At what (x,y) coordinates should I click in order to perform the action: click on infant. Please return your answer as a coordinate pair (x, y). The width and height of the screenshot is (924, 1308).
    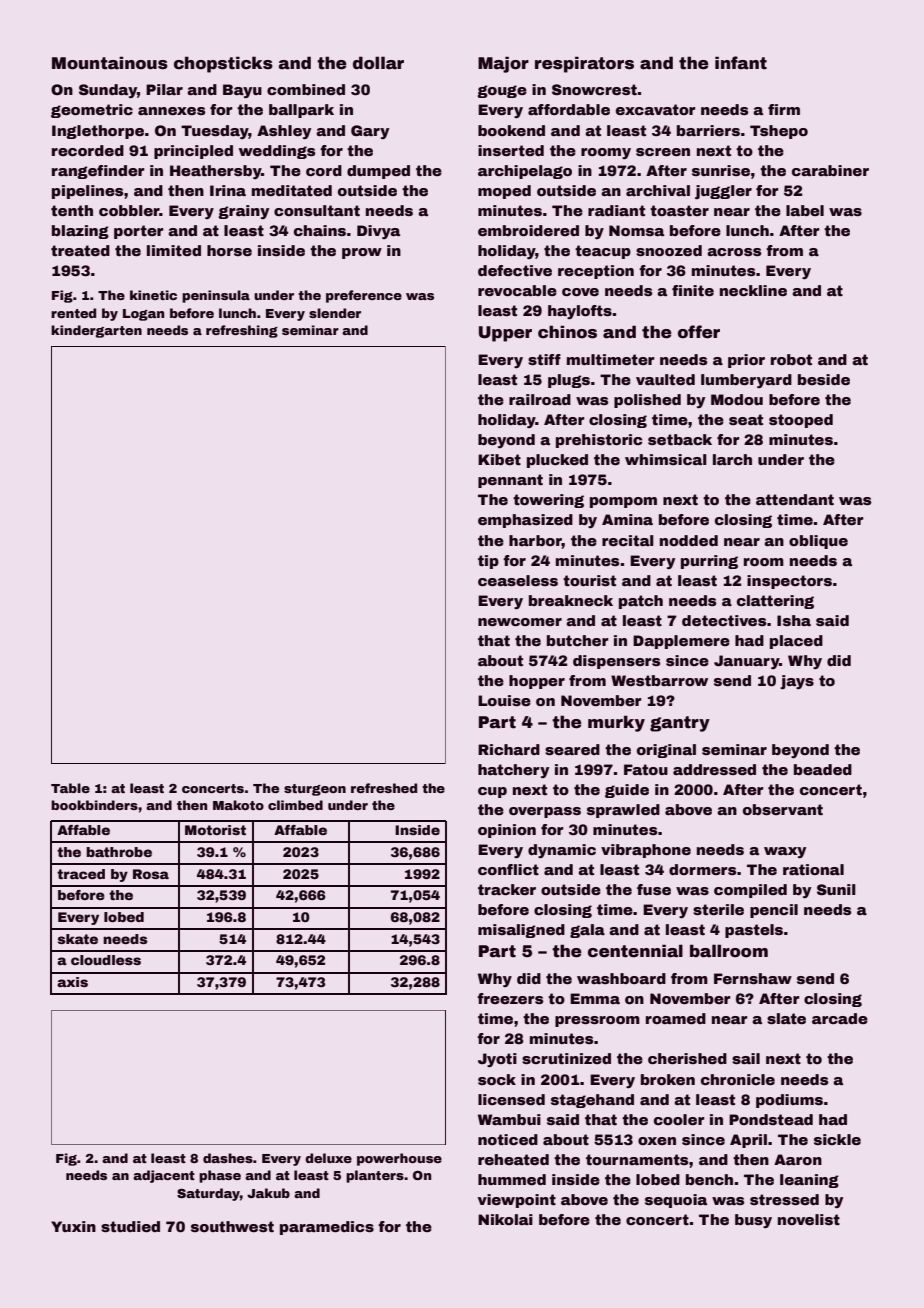
    Looking at the image, I should click on (741, 63).
